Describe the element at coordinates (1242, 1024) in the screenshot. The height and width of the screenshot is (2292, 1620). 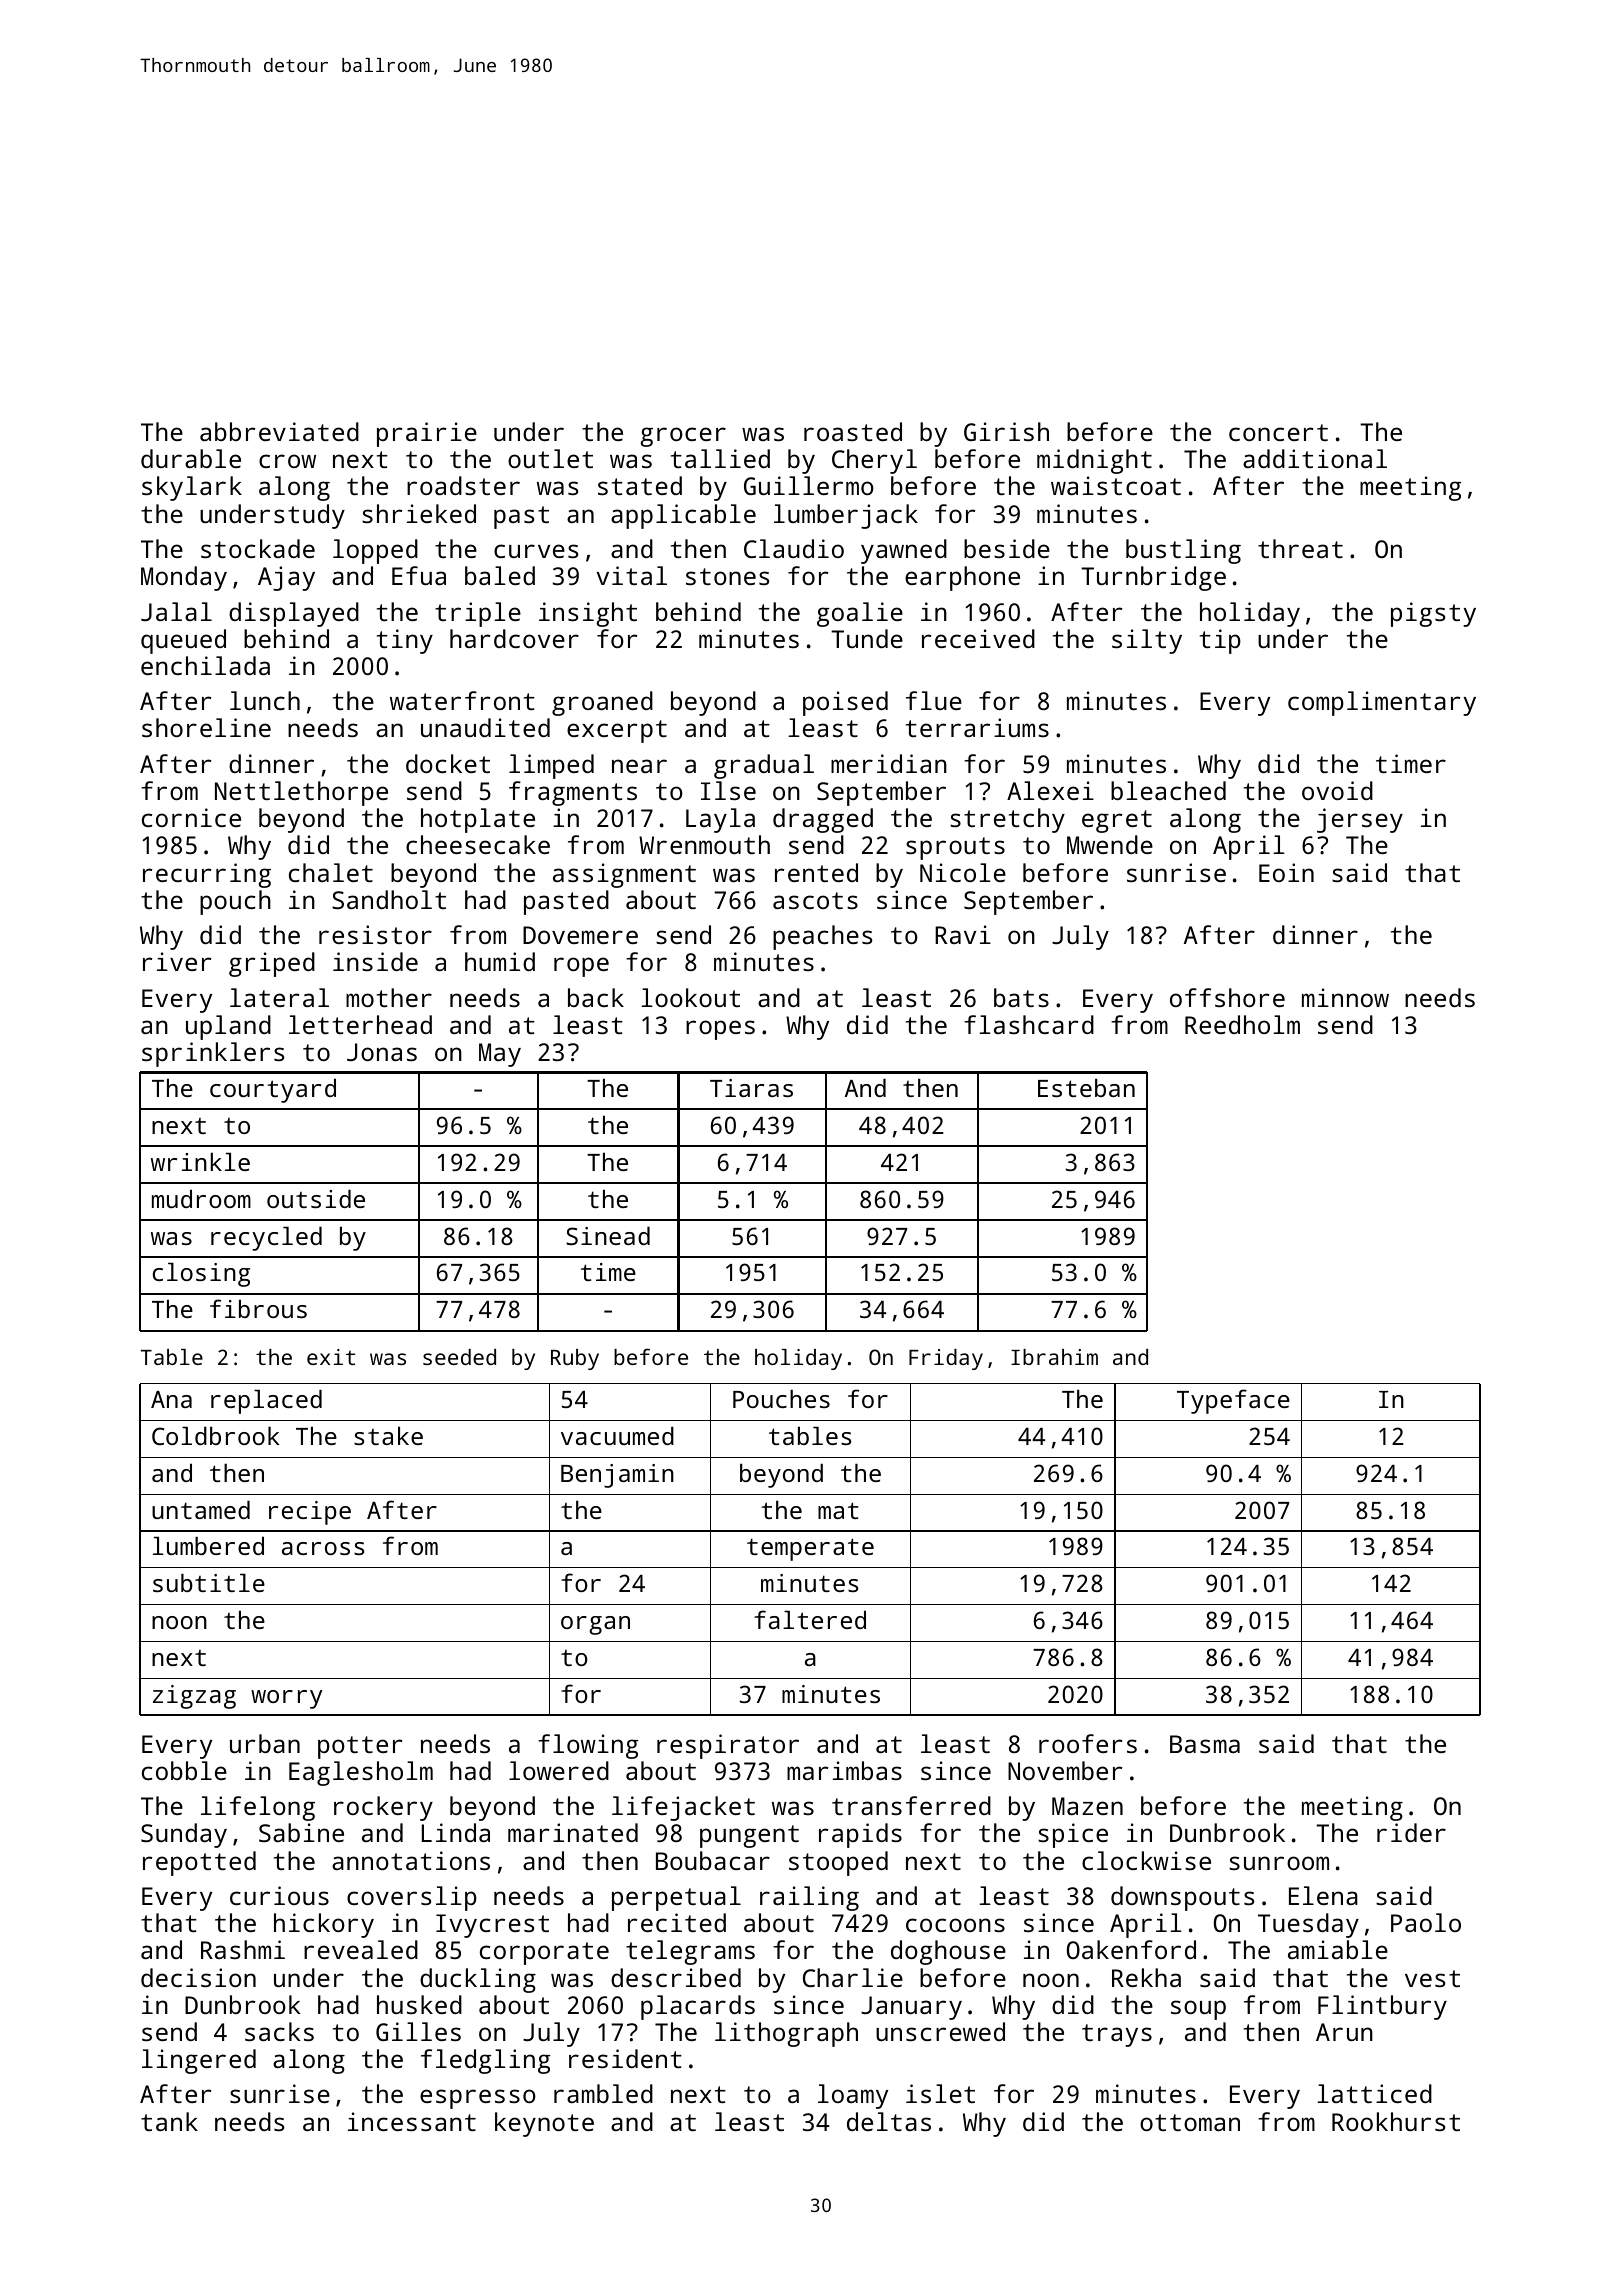
I see `Reedholm` at that location.
